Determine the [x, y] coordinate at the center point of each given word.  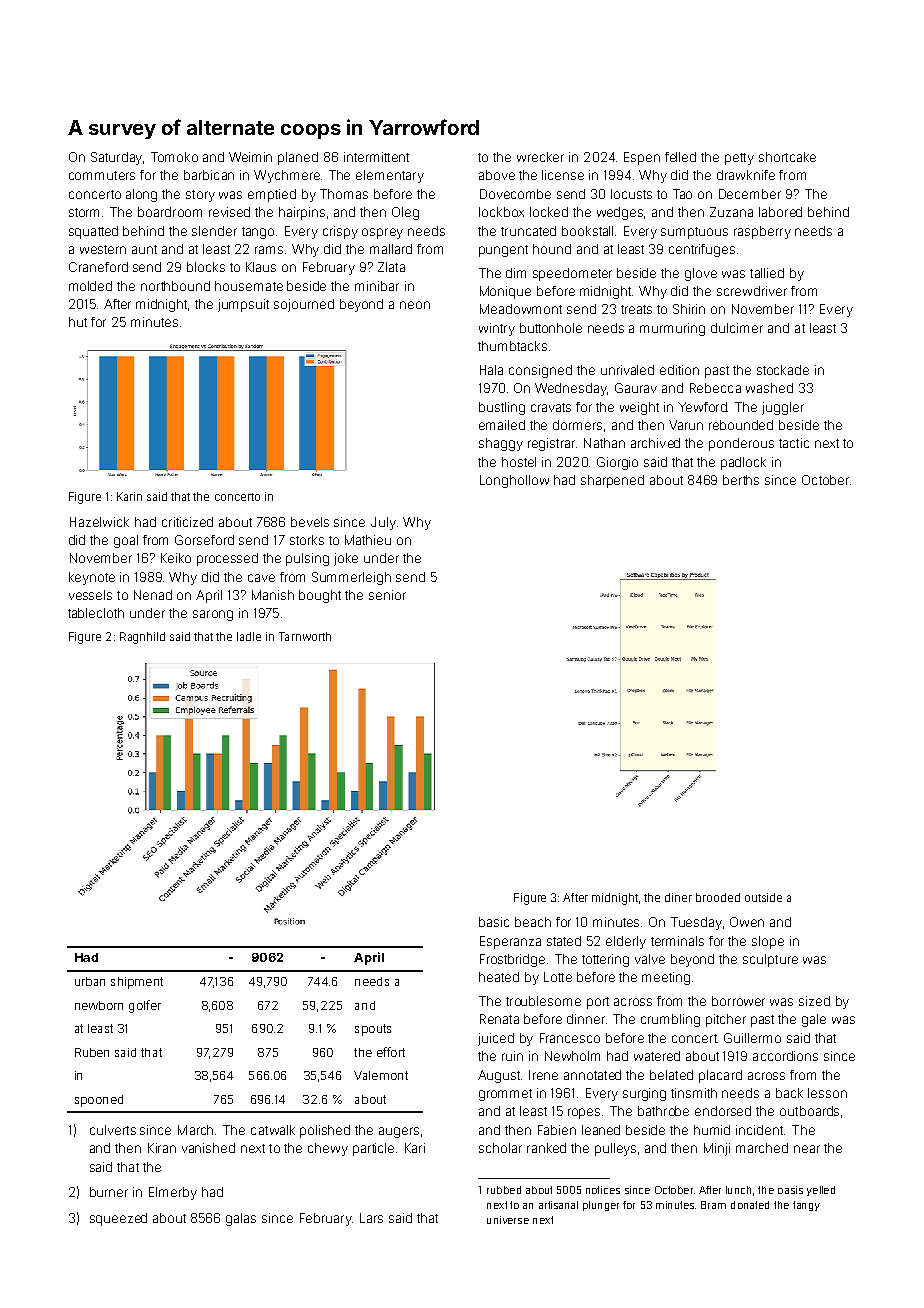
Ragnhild [142, 638]
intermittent [376, 157]
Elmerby [173, 1193]
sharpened [612, 481]
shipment [137, 983]
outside [763, 897]
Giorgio [617, 463]
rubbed [504, 1190]
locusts [631, 194]
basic [494, 922]
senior [387, 595]
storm [84, 212]
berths [741, 480]
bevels [310, 522]
